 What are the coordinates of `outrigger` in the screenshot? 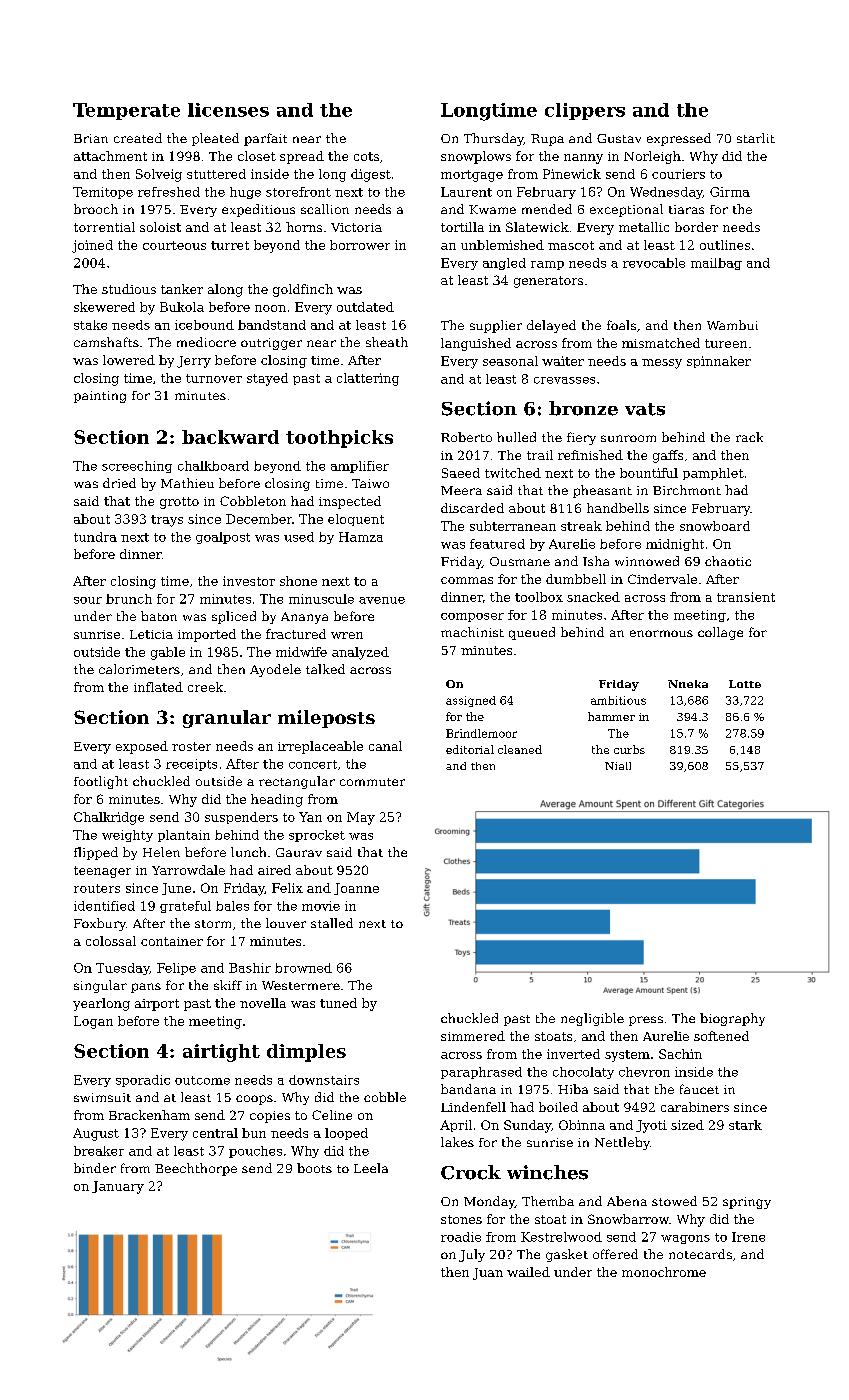 It's located at (271, 344).
